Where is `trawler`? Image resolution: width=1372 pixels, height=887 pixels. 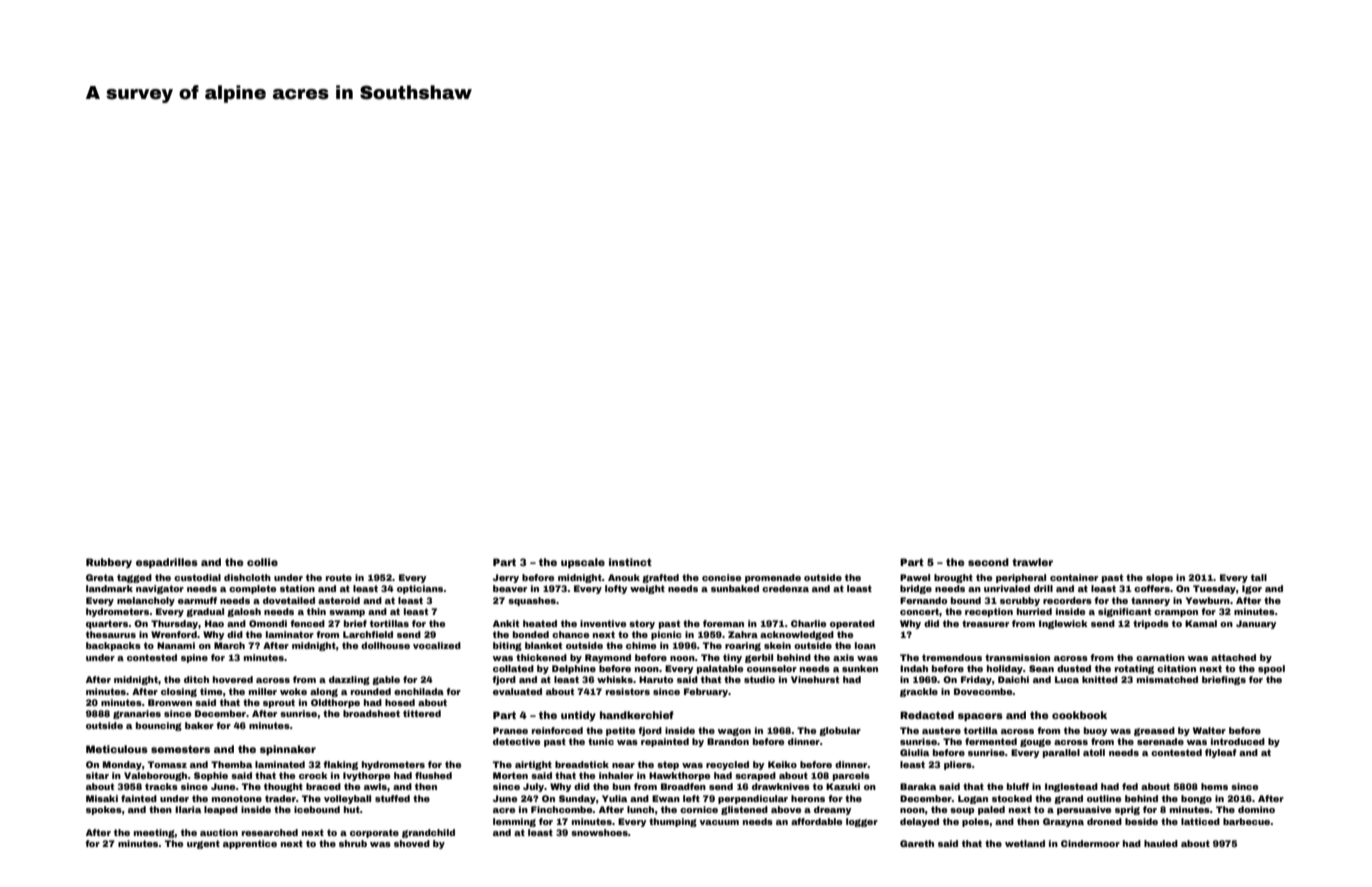
trawler is located at coordinates (1032, 562).
